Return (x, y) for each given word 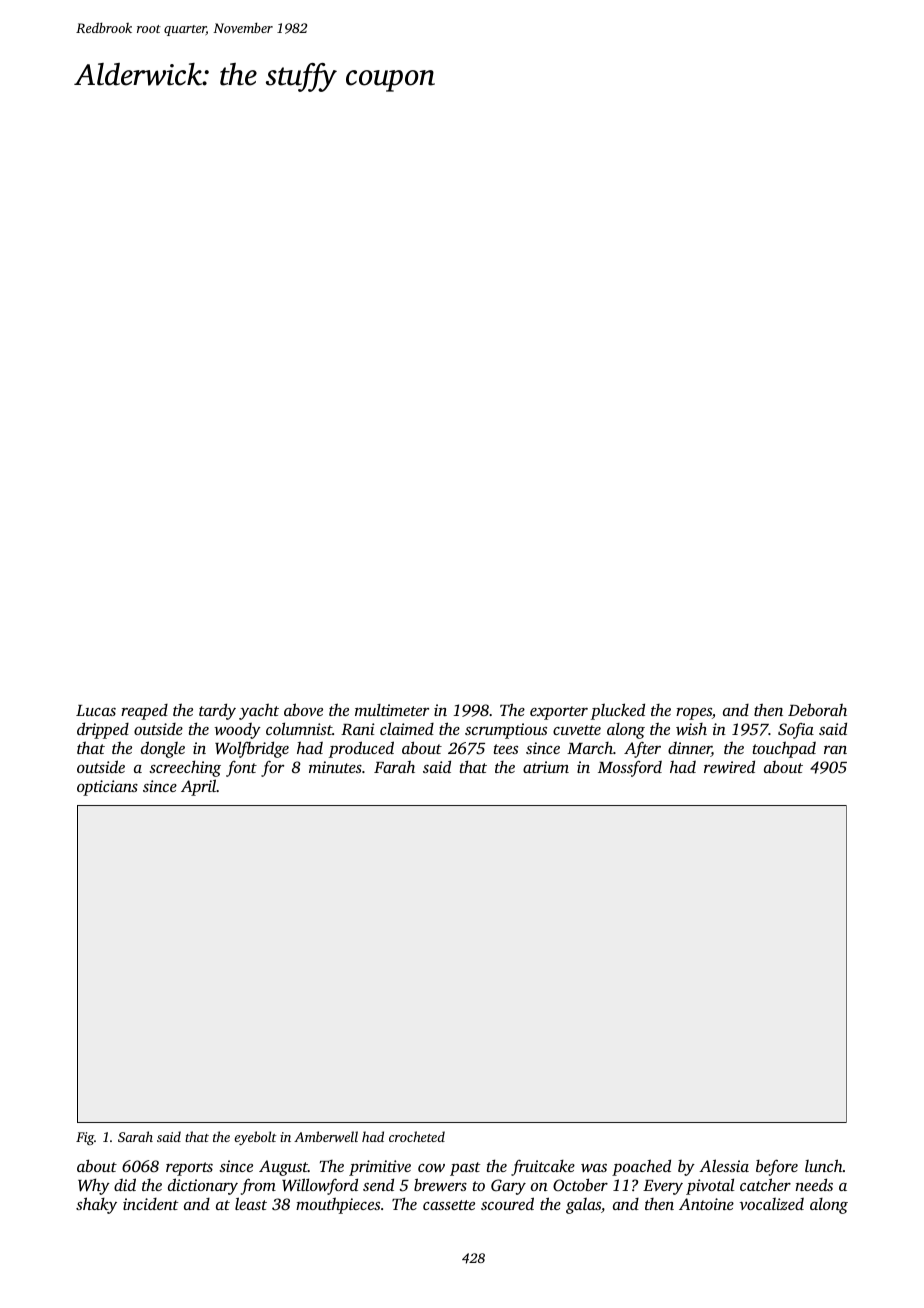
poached (641, 1167)
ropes (694, 714)
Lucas (96, 710)
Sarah (135, 1136)
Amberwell (326, 1136)
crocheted (417, 1136)
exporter (559, 713)
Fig (85, 1138)
